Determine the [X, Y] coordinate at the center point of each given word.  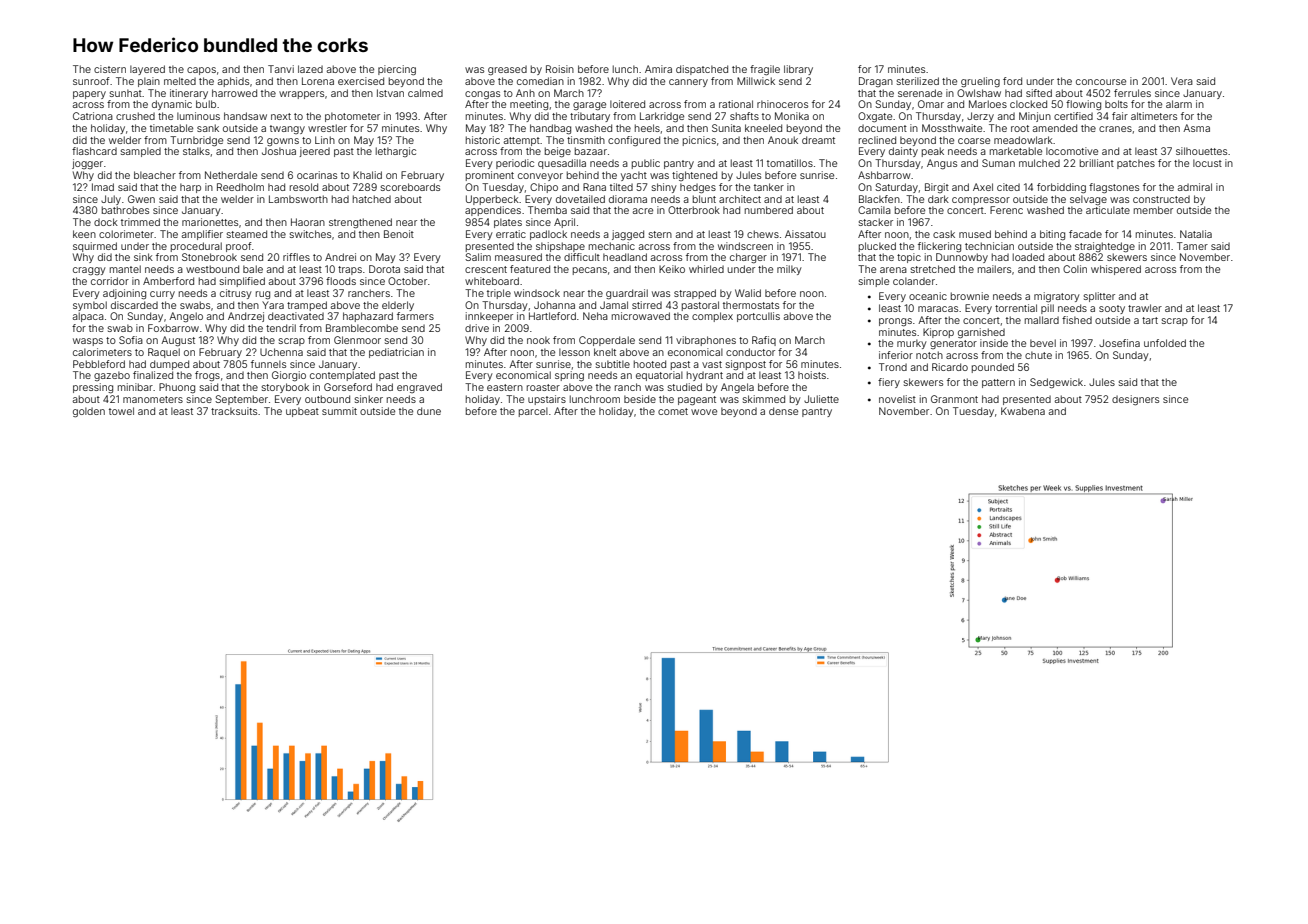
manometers [153, 399]
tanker [769, 187]
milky [789, 270]
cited [1008, 187]
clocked [1028, 104]
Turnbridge [196, 141]
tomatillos [790, 163]
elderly [398, 306]
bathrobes [125, 210]
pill [1047, 309]
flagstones [1114, 188]
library [798, 70]
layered [147, 70]
